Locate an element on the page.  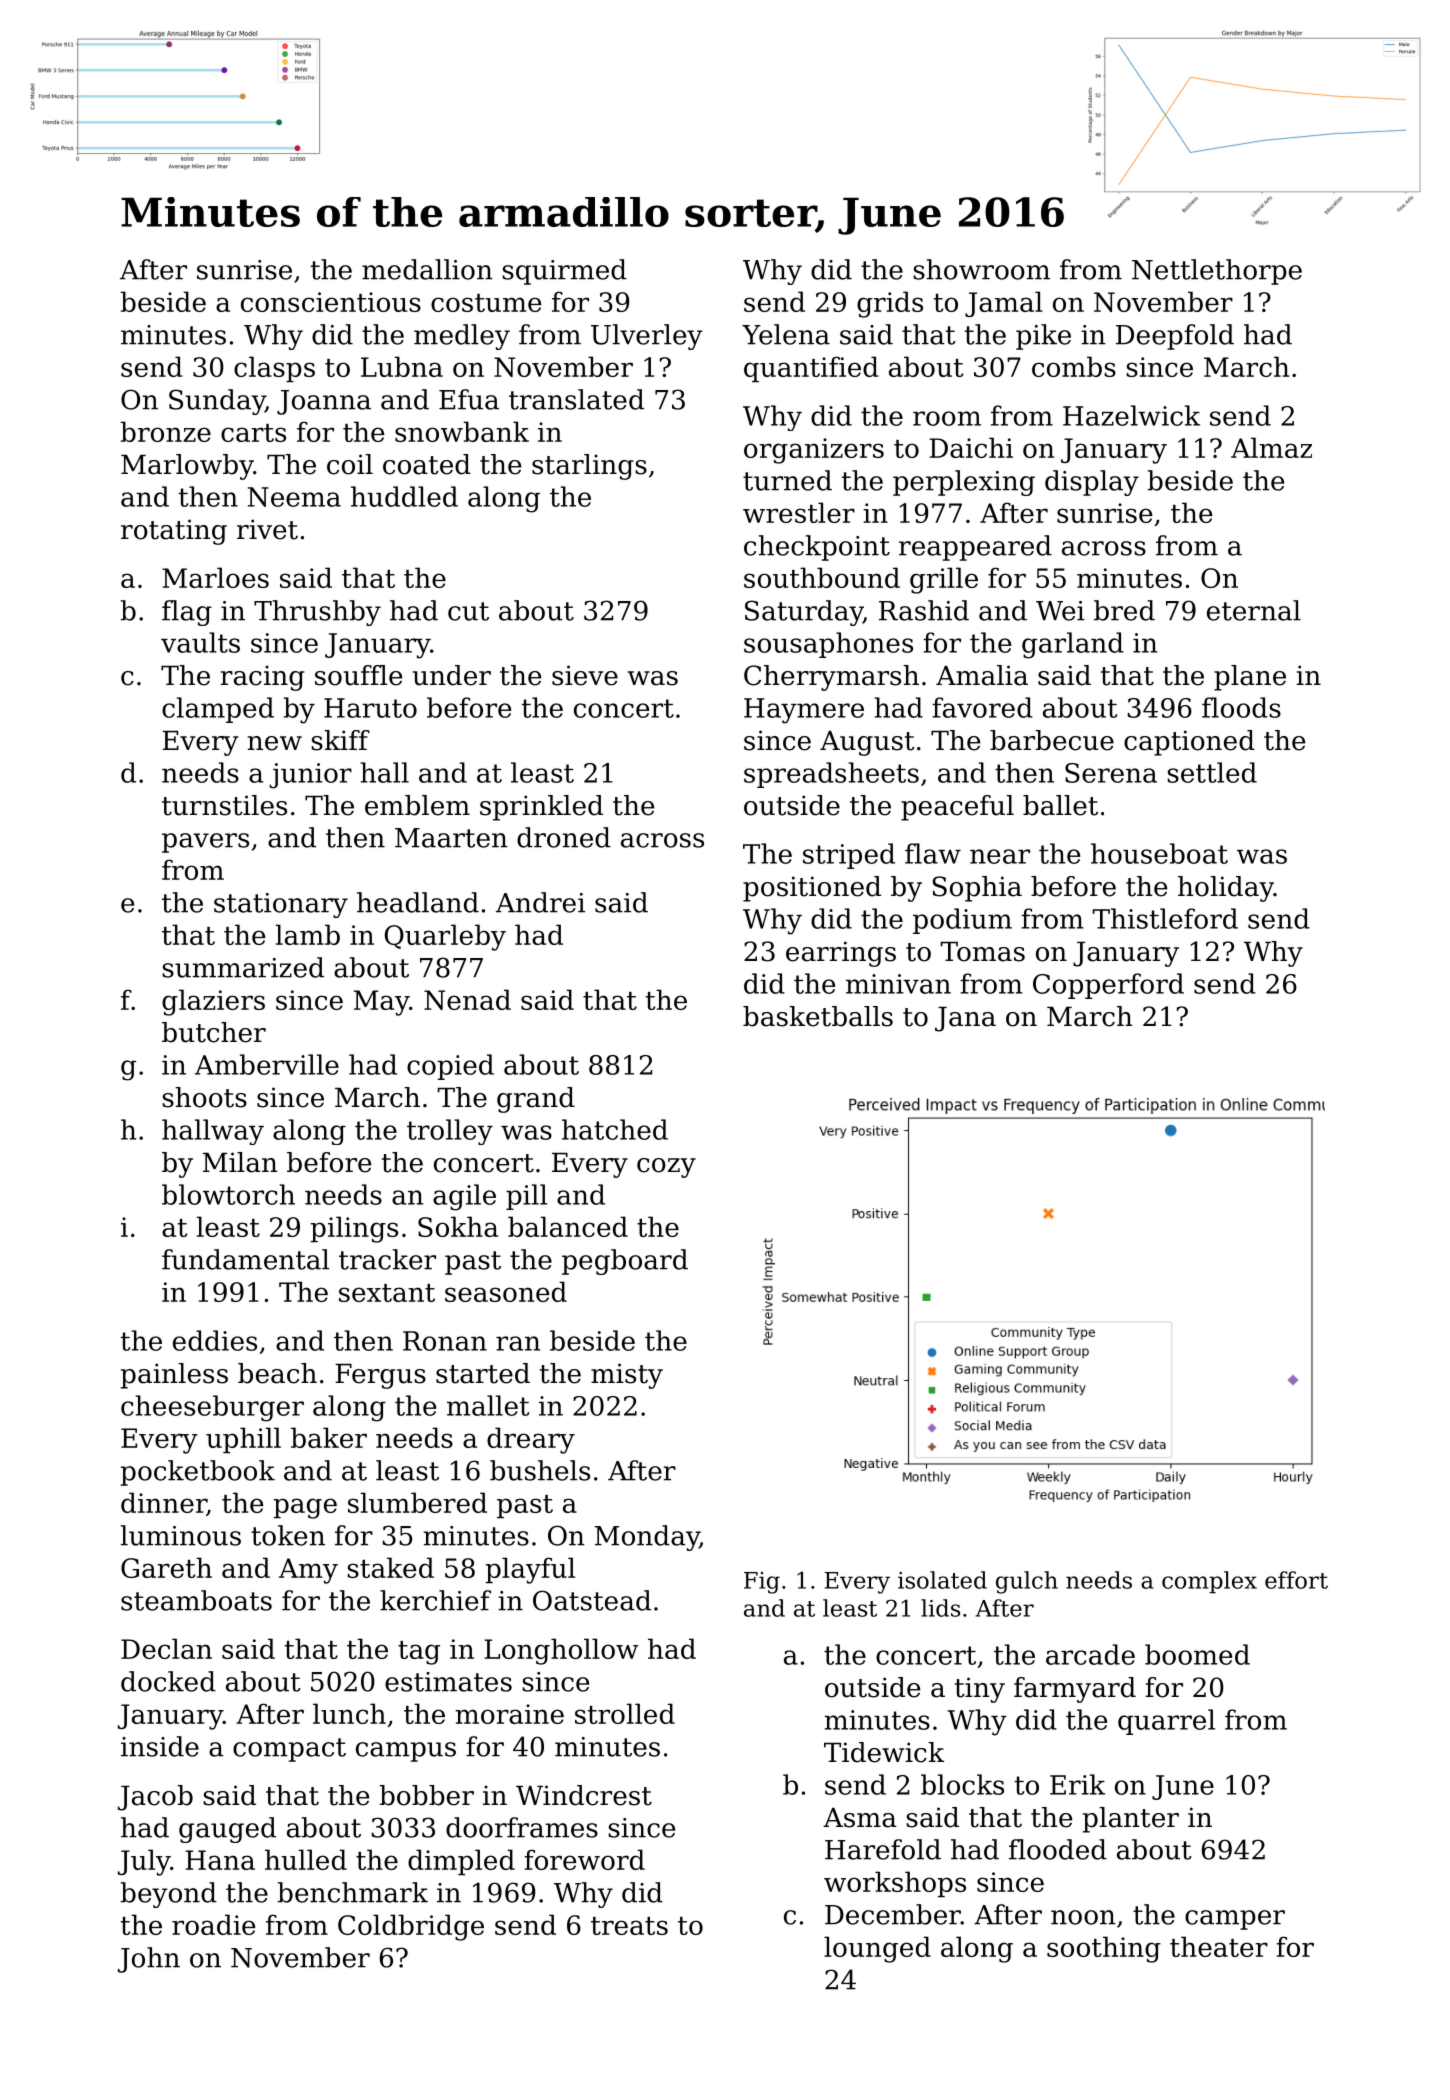
Coldbridge is located at coordinates (411, 1927).
